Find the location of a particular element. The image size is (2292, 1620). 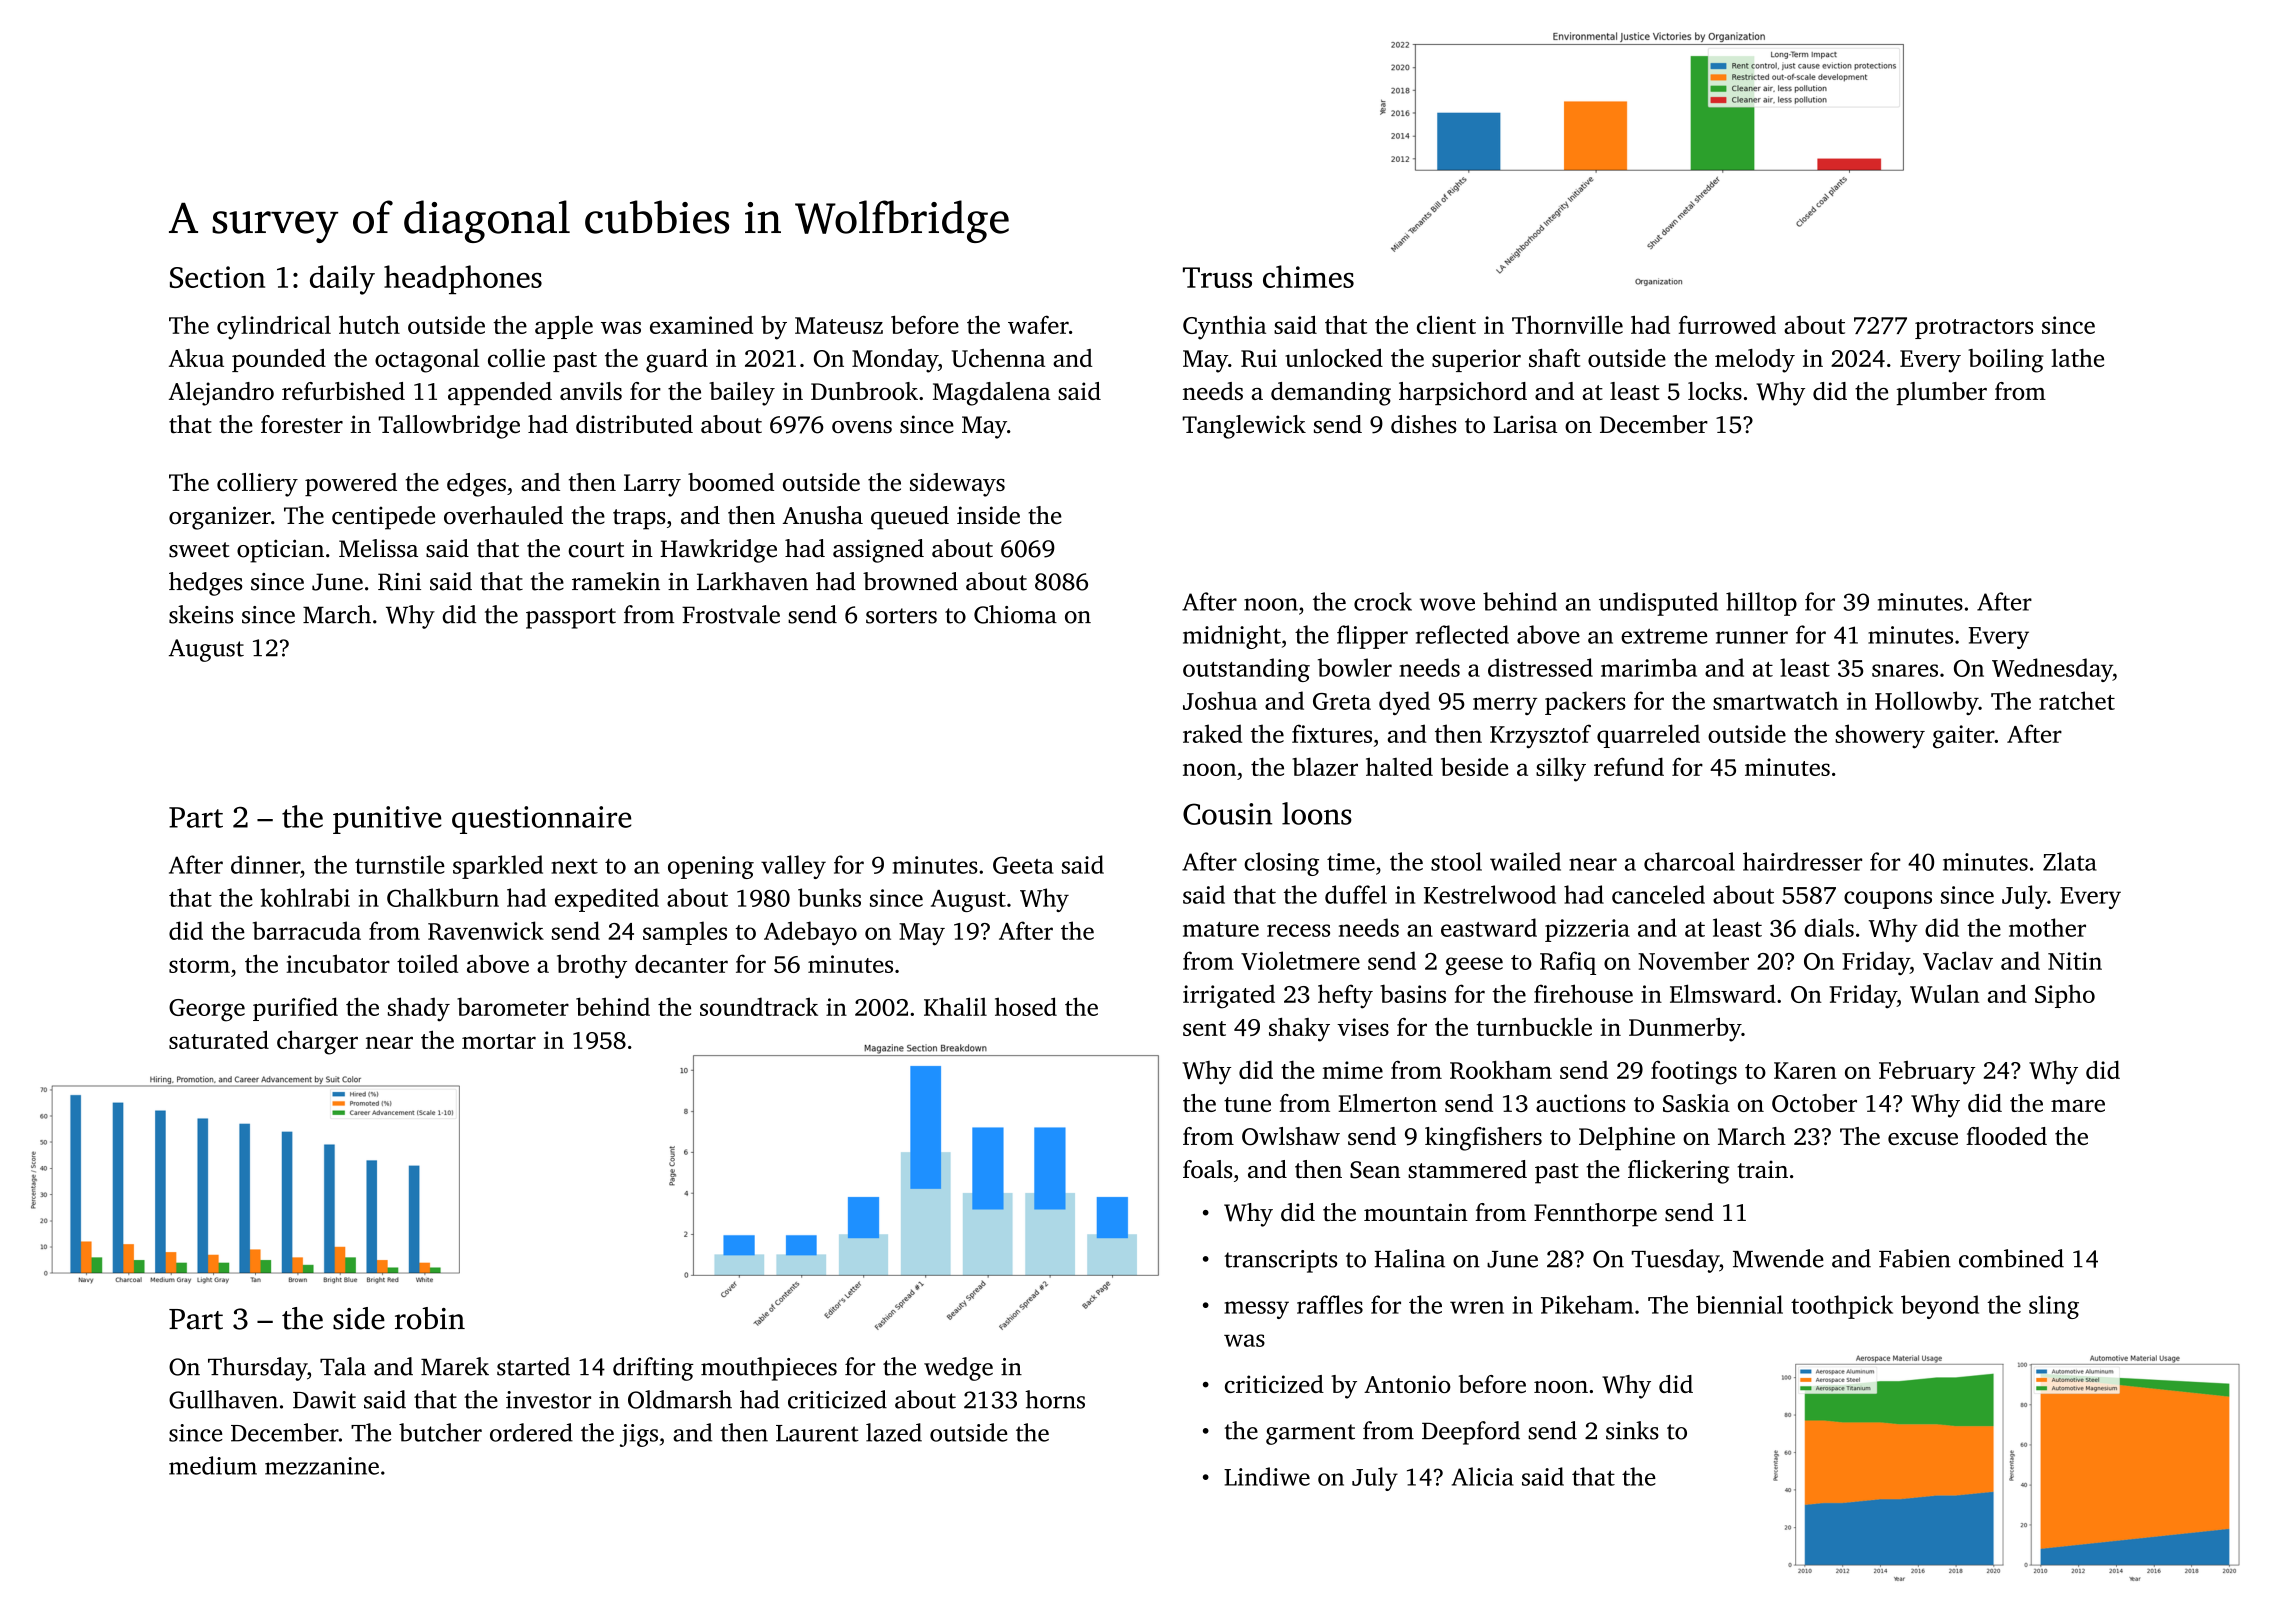

crock is located at coordinates (1383, 601).
